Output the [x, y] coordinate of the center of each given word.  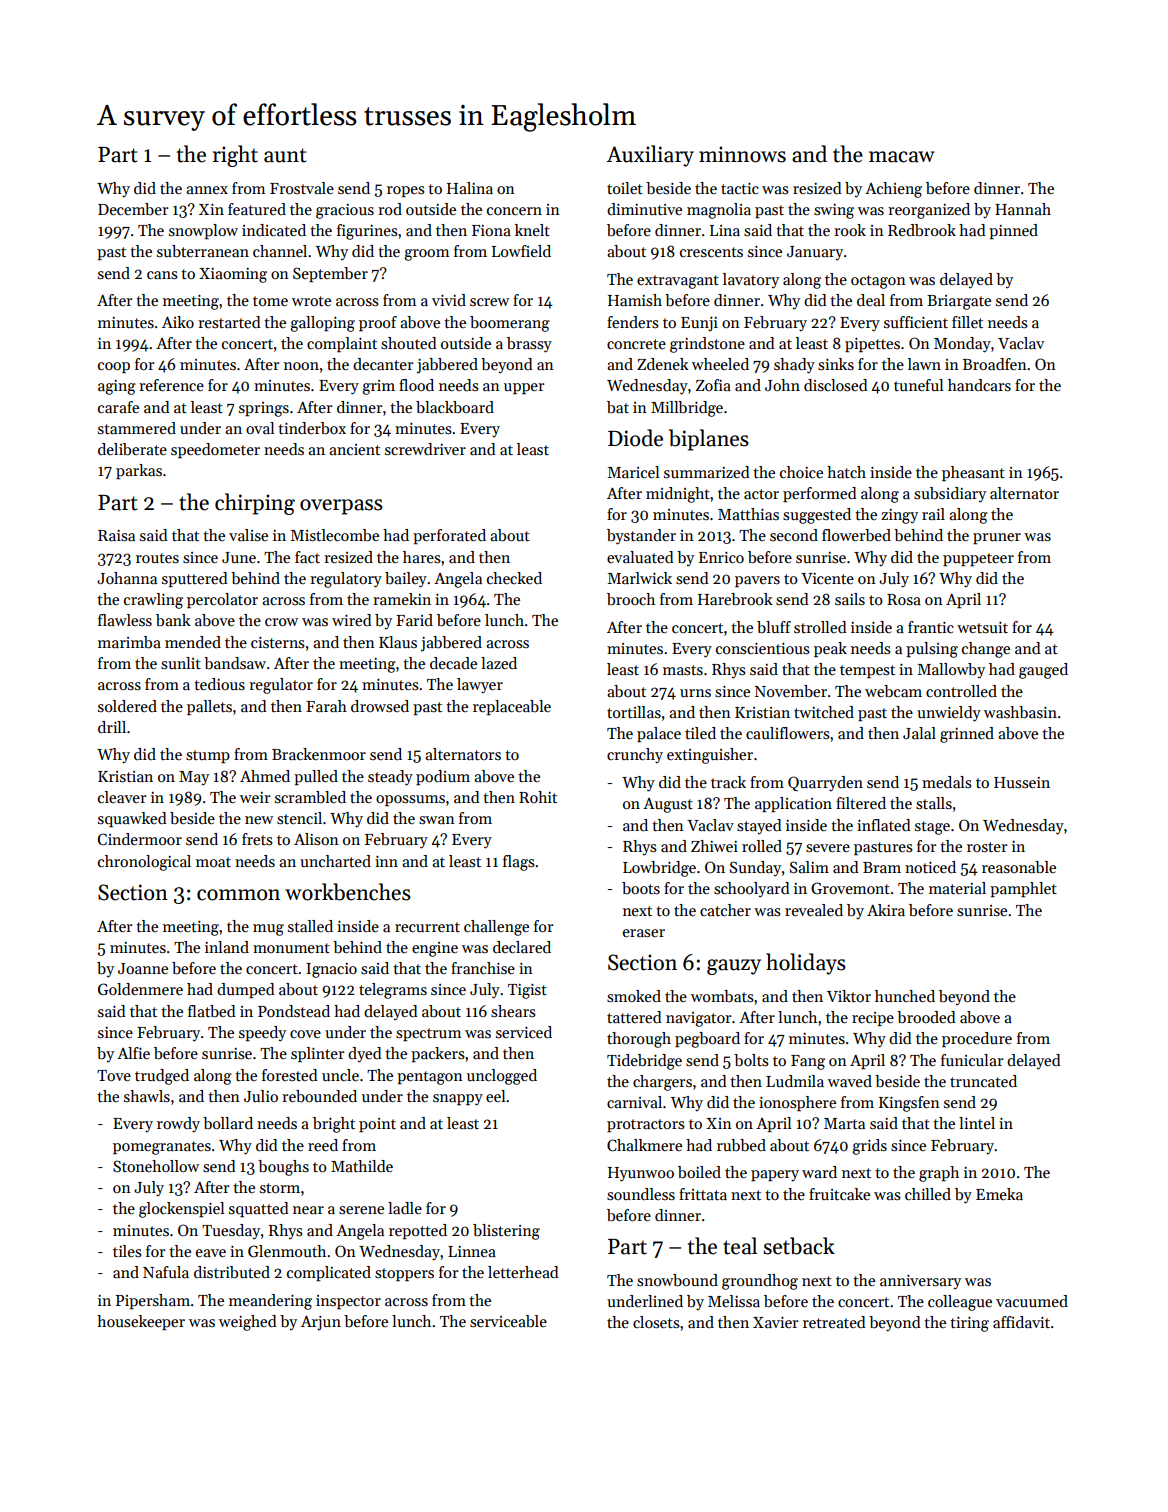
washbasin [1020, 712]
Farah [326, 706]
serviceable [508, 1321]
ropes [406, 191]
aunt [285, 155]
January [815, 253]
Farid [414, 620]
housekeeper [141, 1322]
